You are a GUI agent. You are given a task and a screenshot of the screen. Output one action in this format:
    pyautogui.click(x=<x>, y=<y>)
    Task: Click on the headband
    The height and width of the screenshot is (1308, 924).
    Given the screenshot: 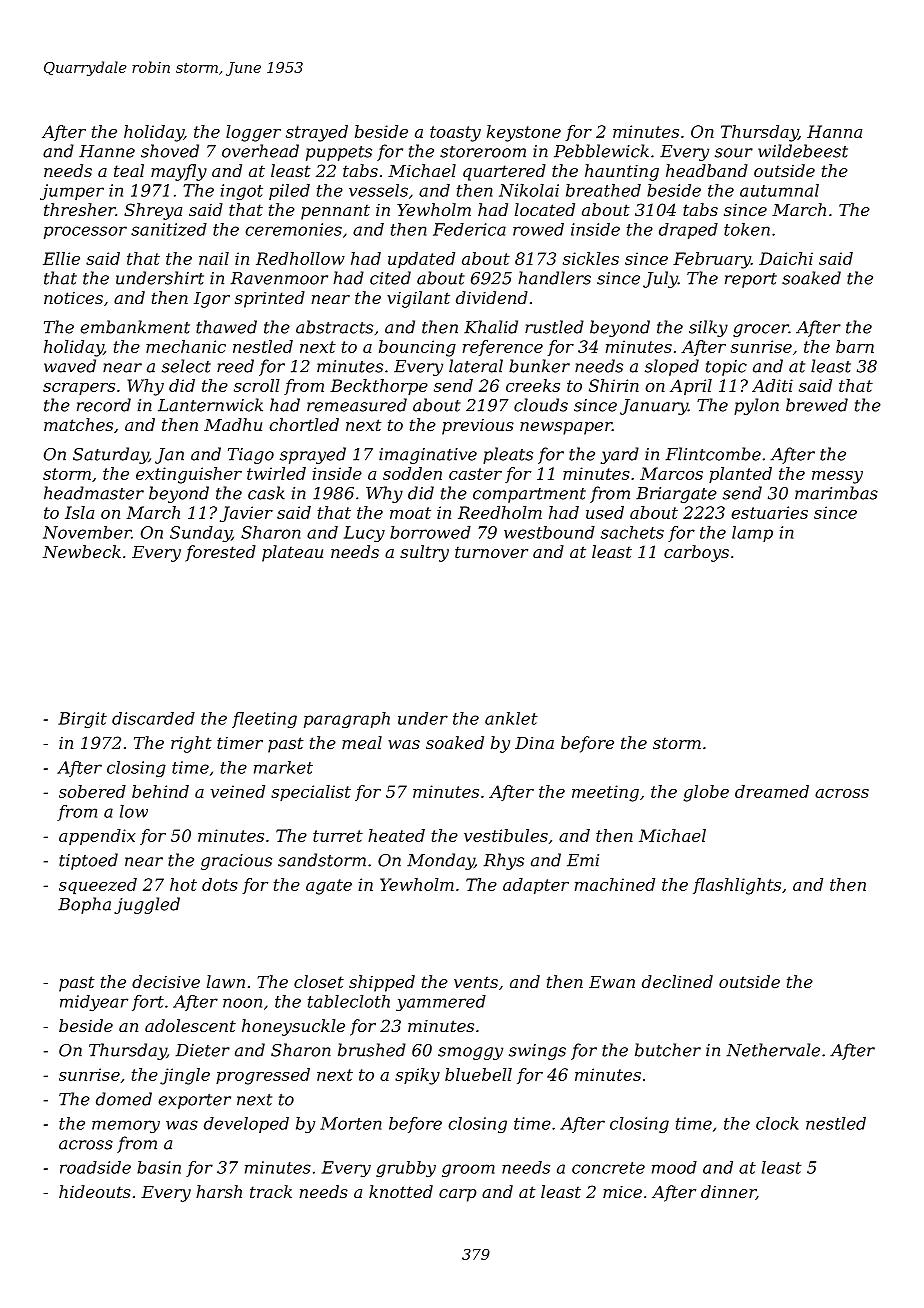 What is the action you would take?
    pyautogui.click(x=707, y=170)
